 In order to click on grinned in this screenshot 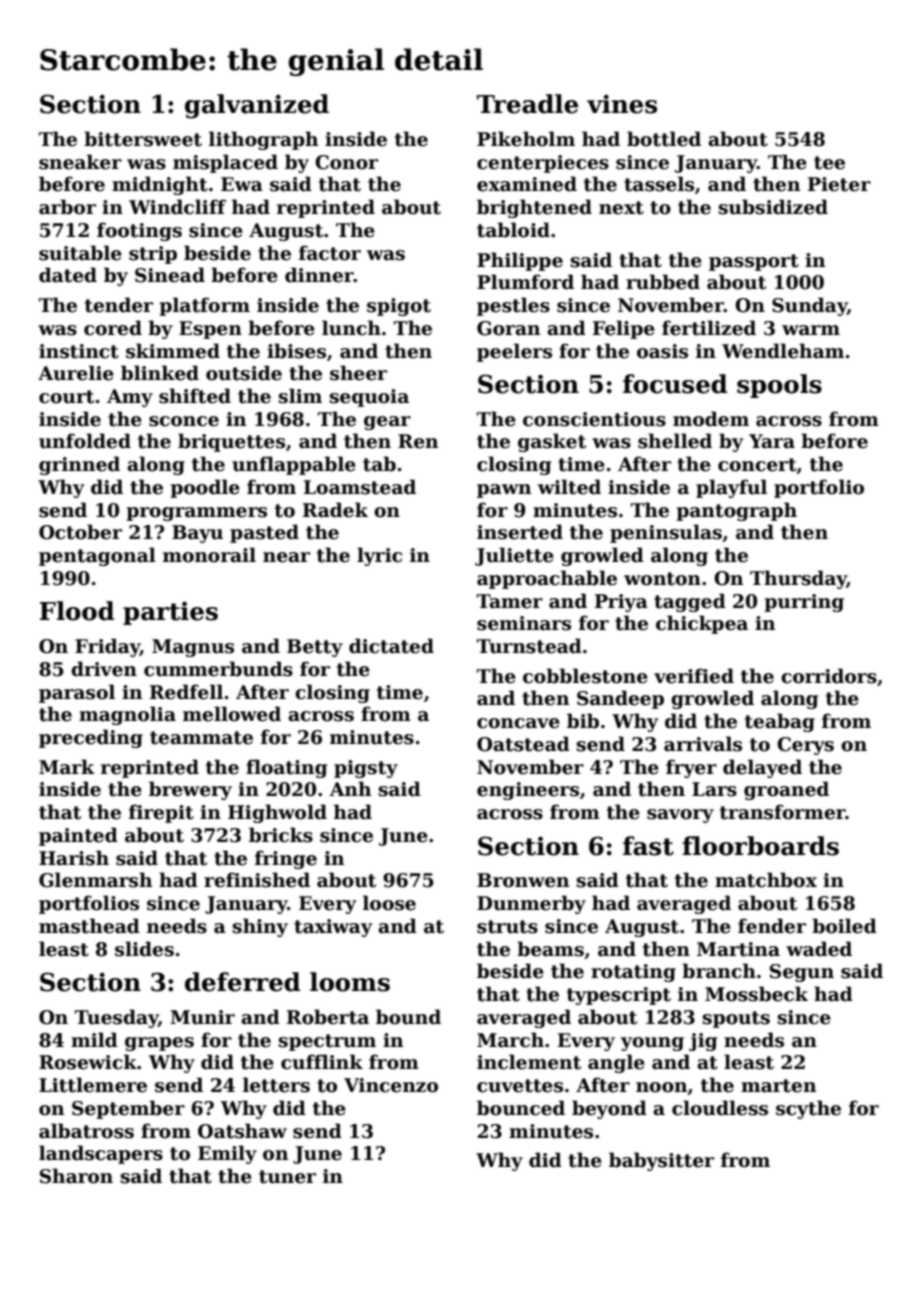, I will do `click(79, 465)`.
